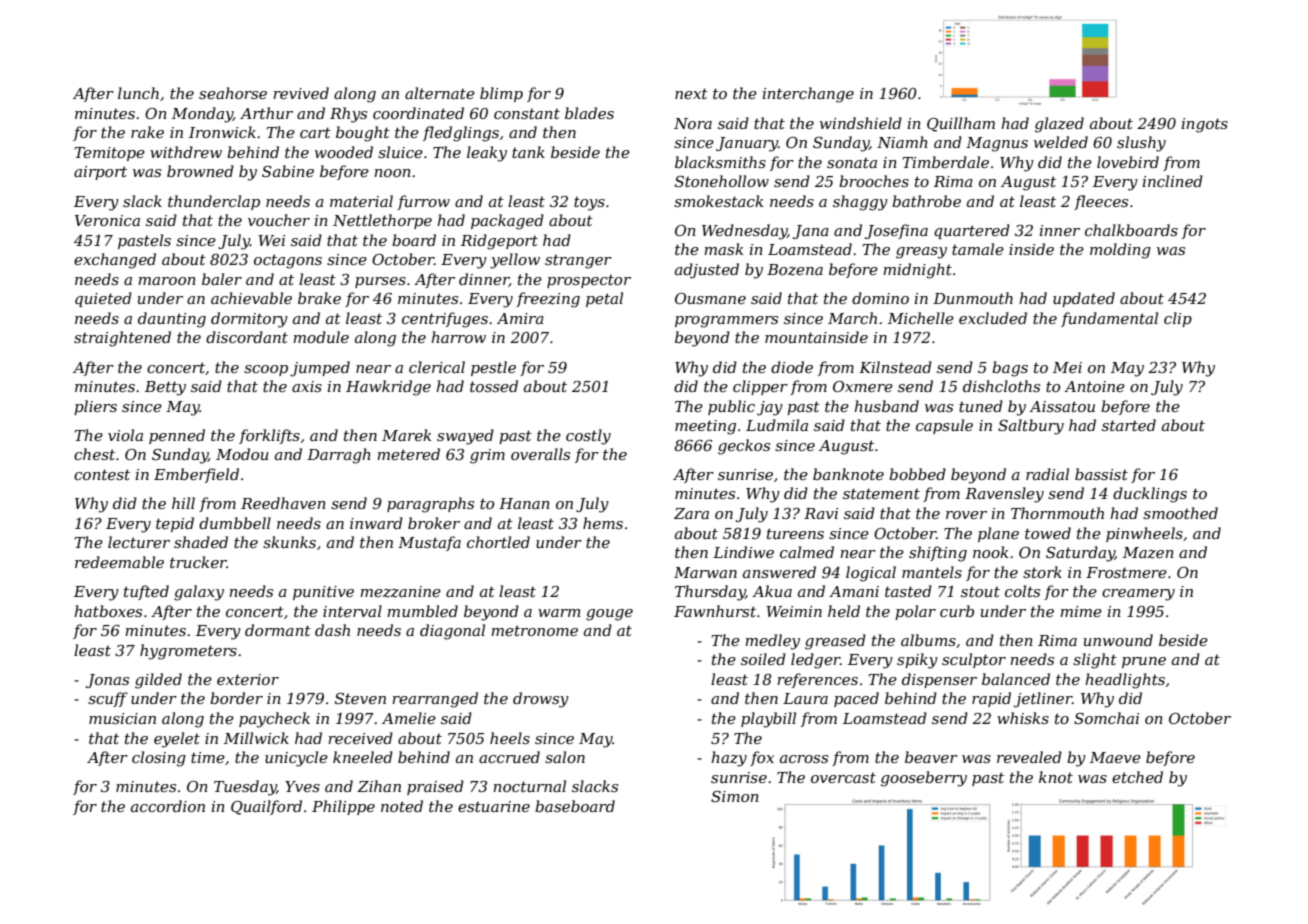 This document has height=924, width=1308. Describe the element at coordinates (110, 154) in the document. I see `Temitope` at that location.
